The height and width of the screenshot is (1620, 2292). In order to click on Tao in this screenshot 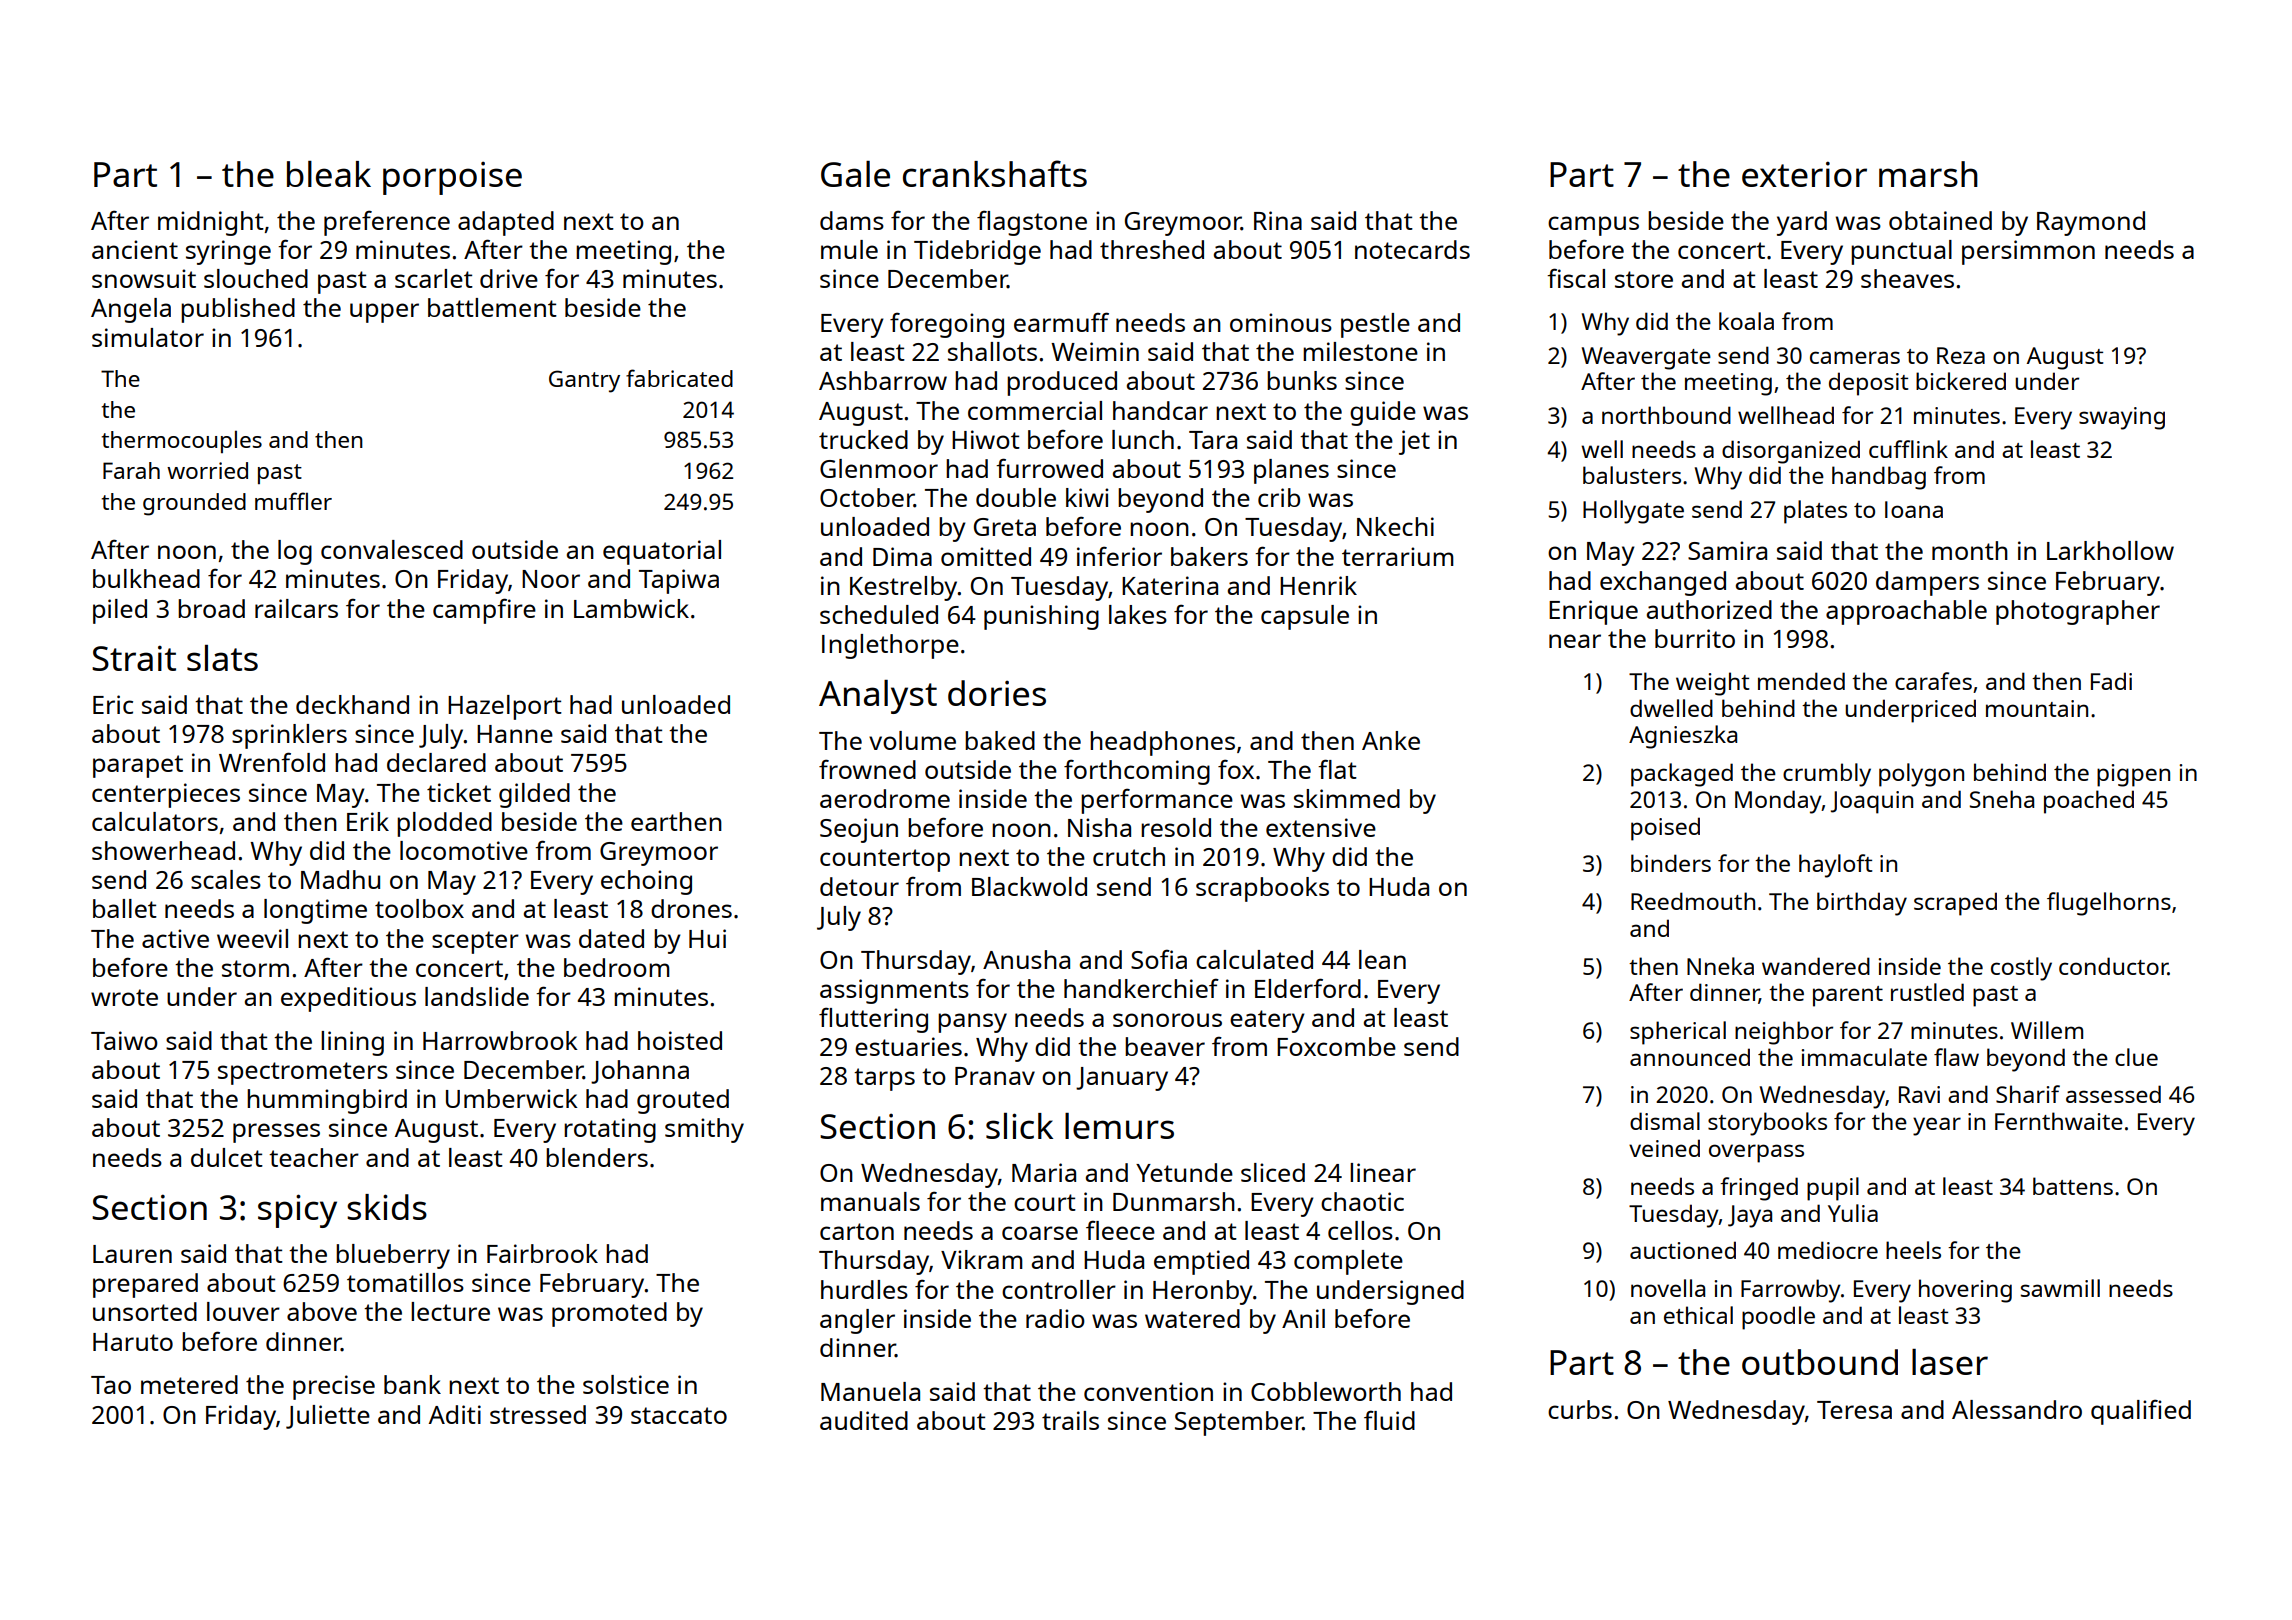, I will do `click(111, 1385)`.
